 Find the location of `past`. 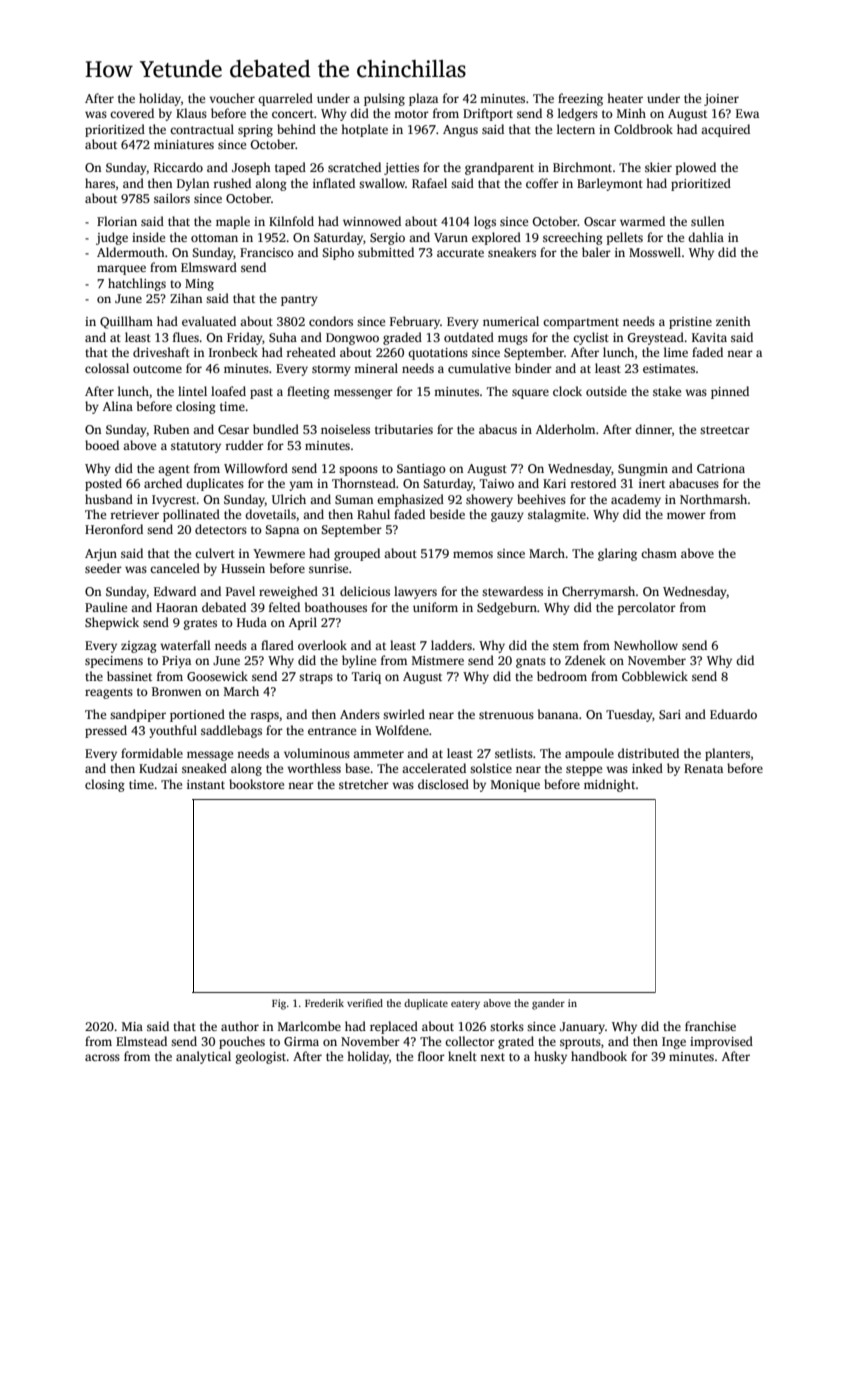

past is located at coordinates (261, 393).
